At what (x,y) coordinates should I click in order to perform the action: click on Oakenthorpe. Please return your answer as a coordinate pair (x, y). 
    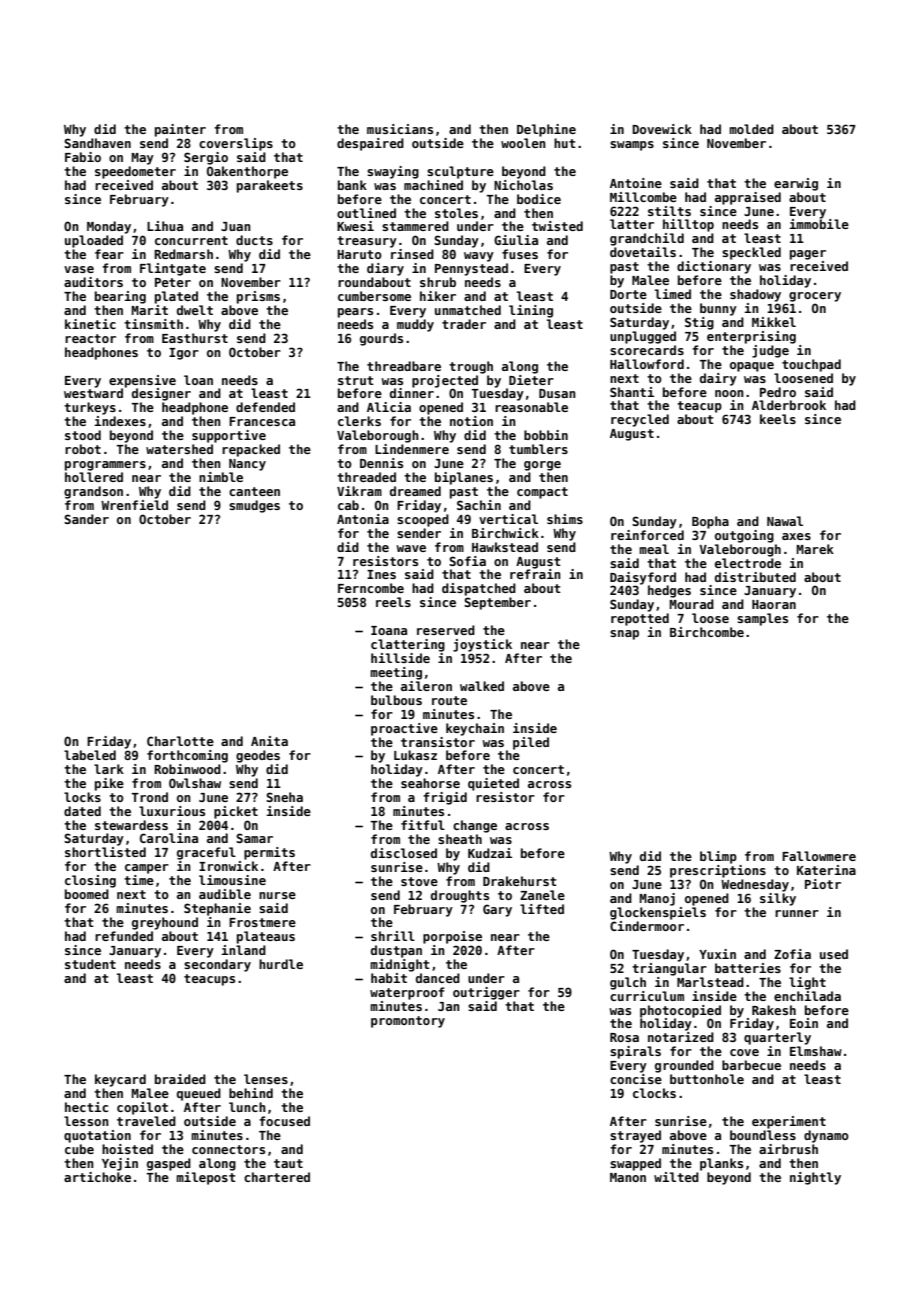
    Looking at the image, I should click on (247, 172).
